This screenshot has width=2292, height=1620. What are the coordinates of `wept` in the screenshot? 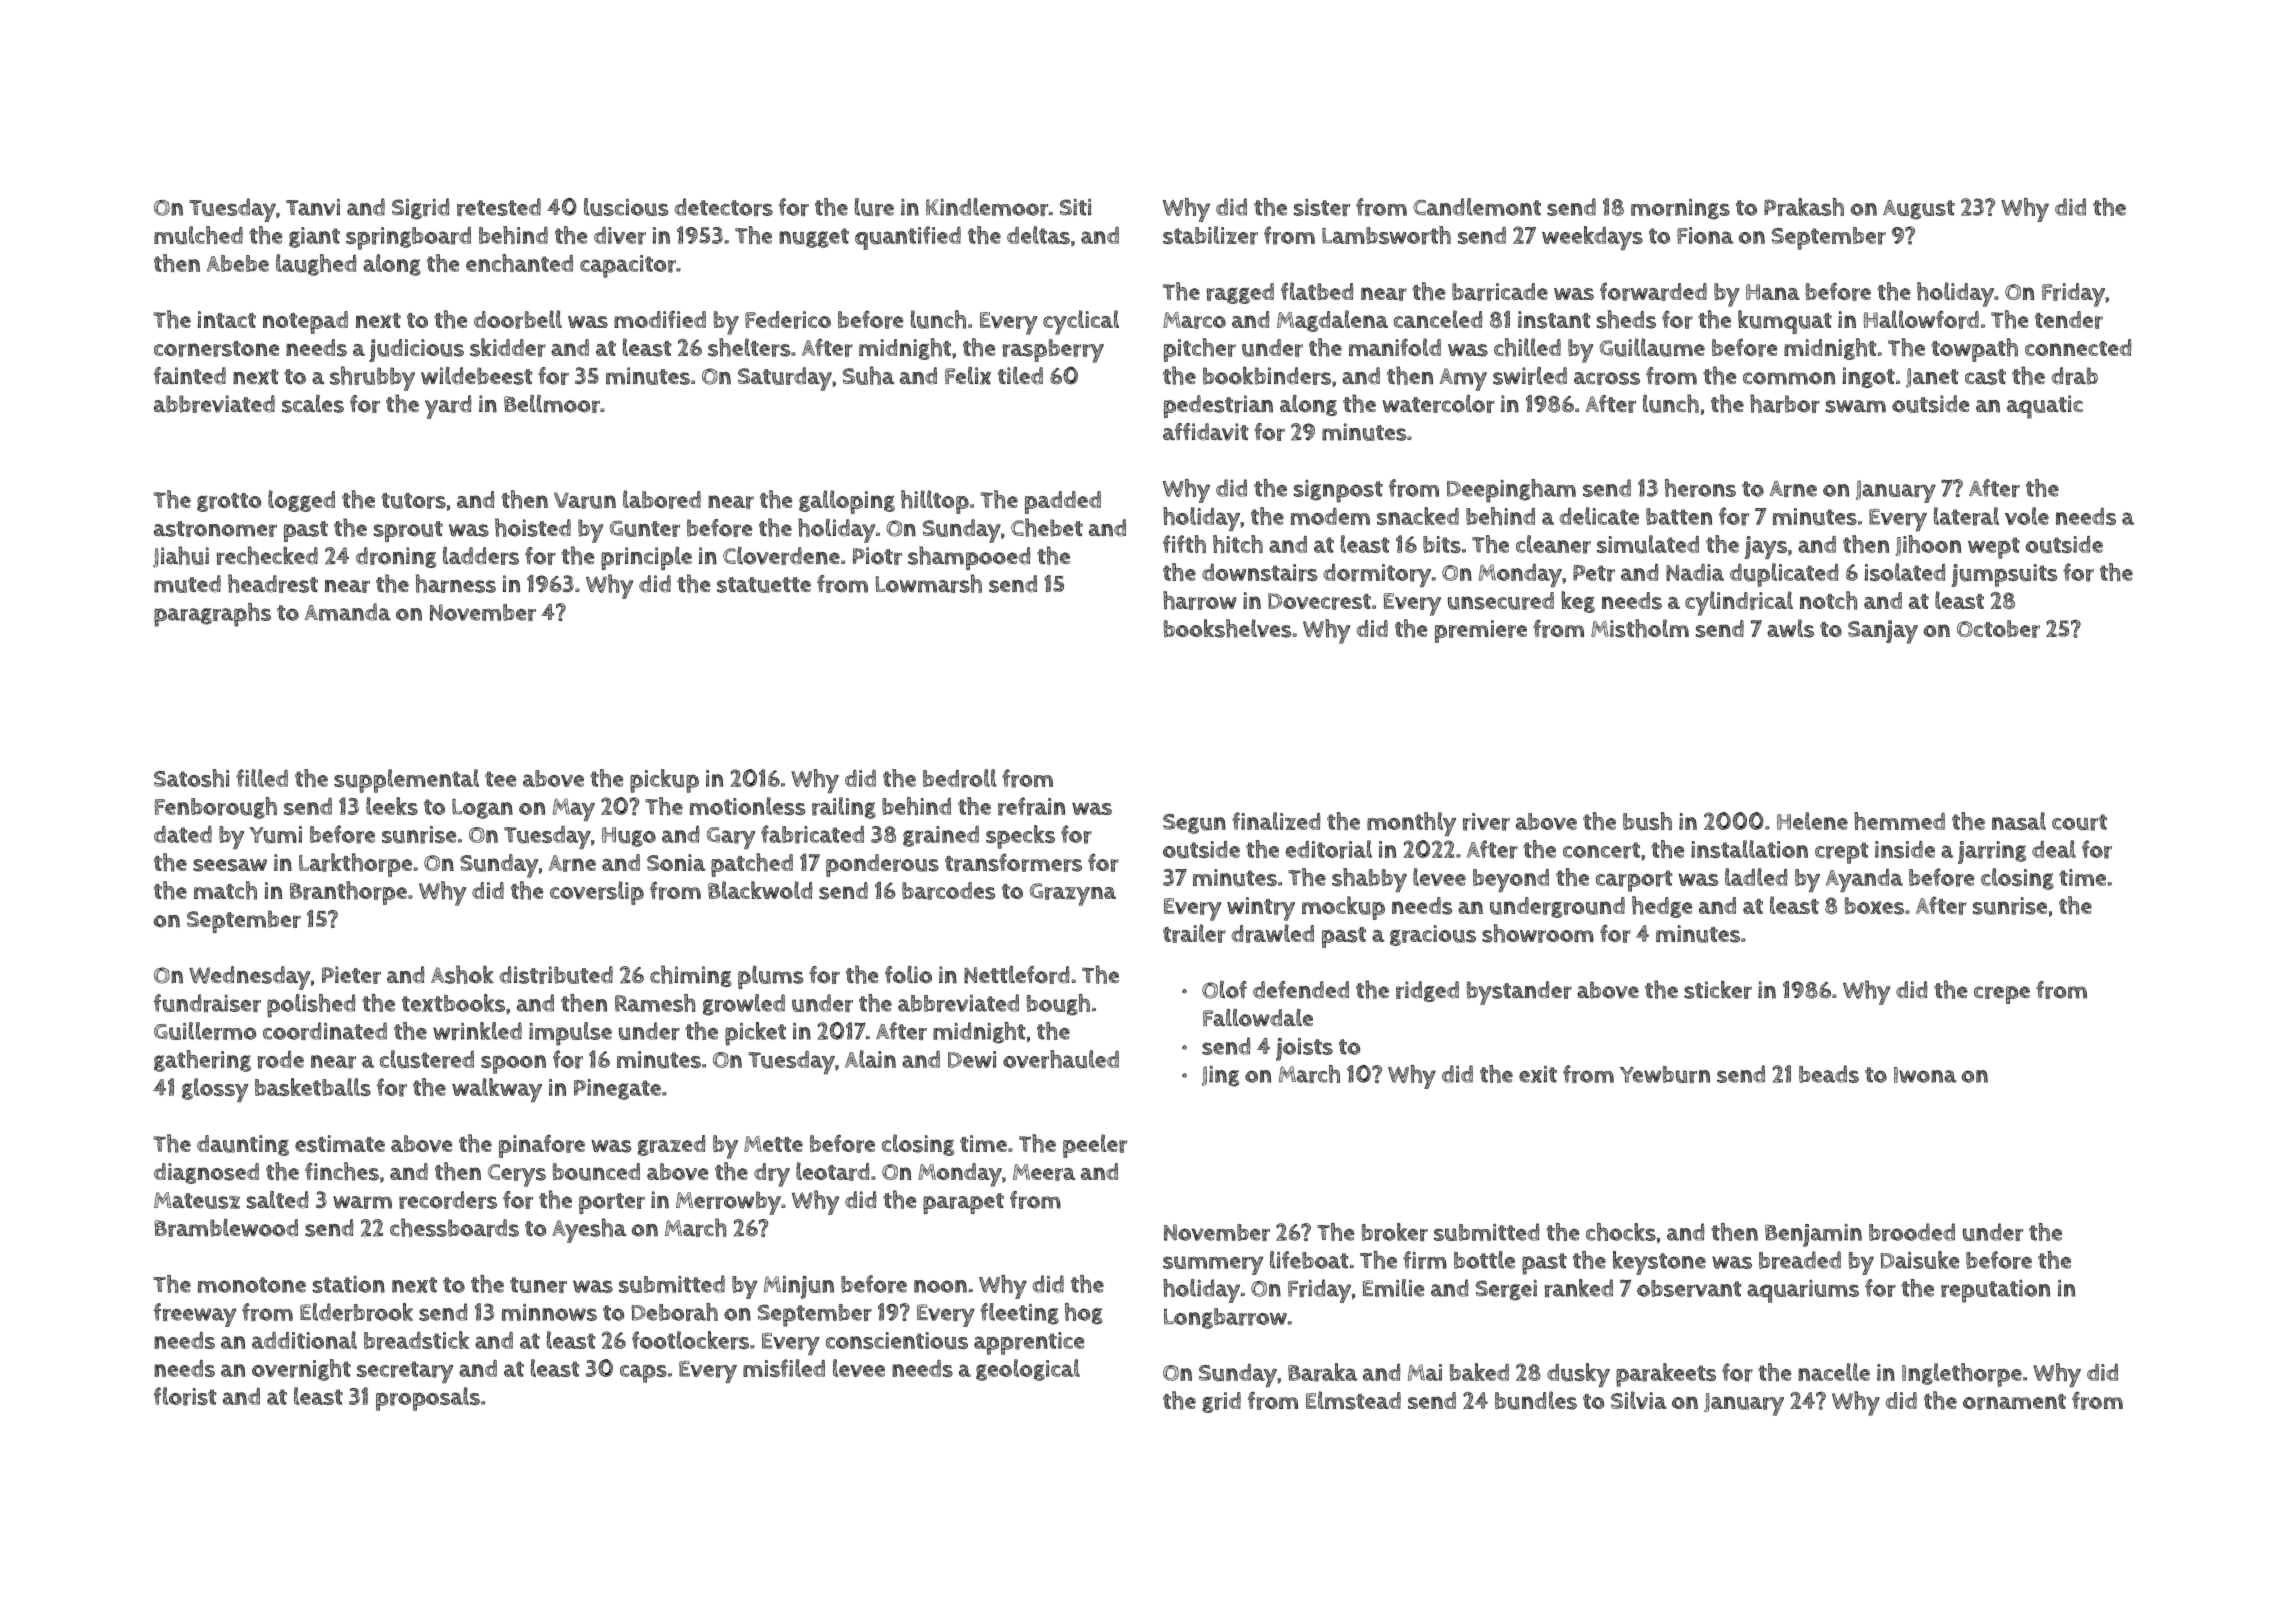 It's located at (1994, 548).
